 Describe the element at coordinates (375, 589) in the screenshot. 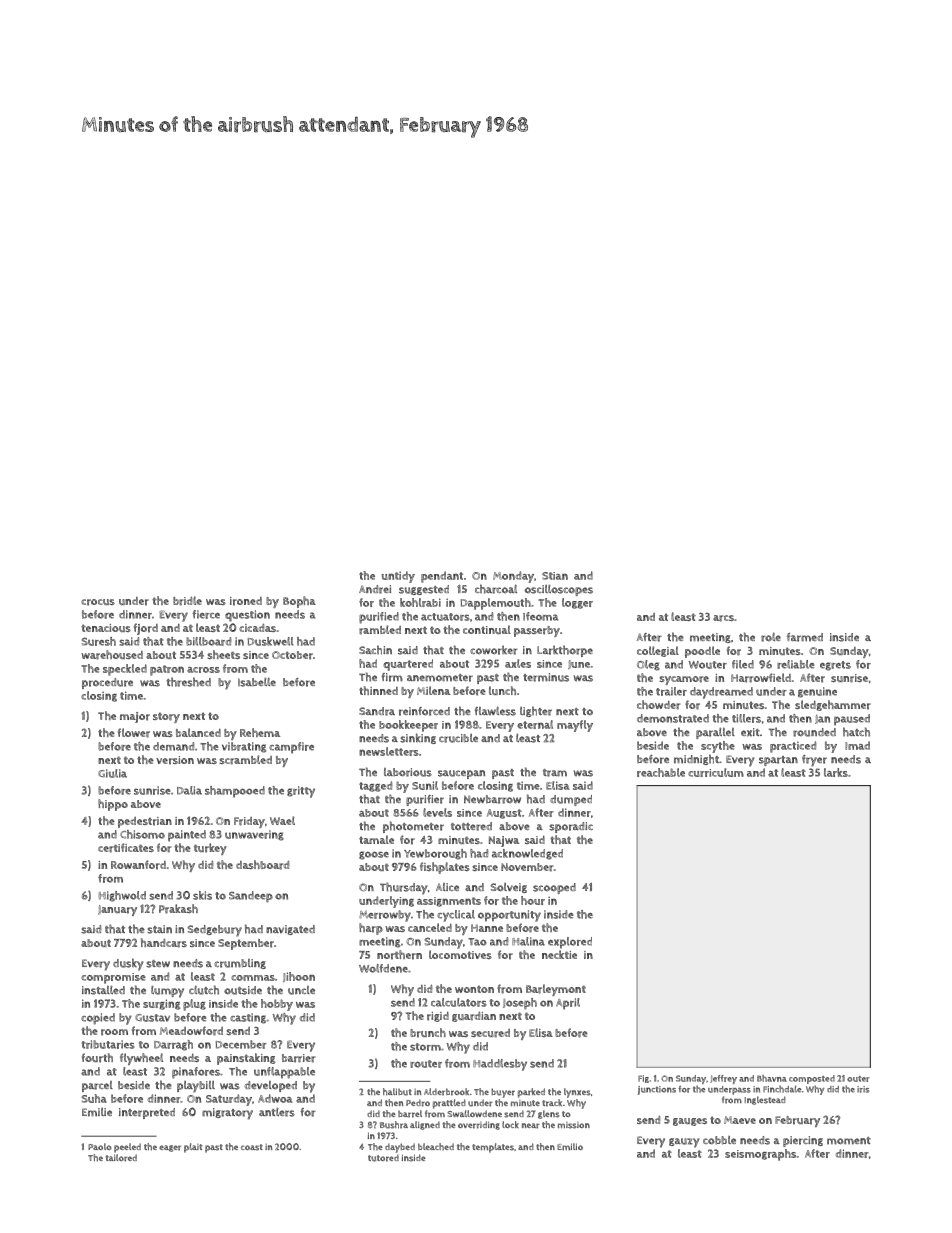

I see `Andrei` at that location.
